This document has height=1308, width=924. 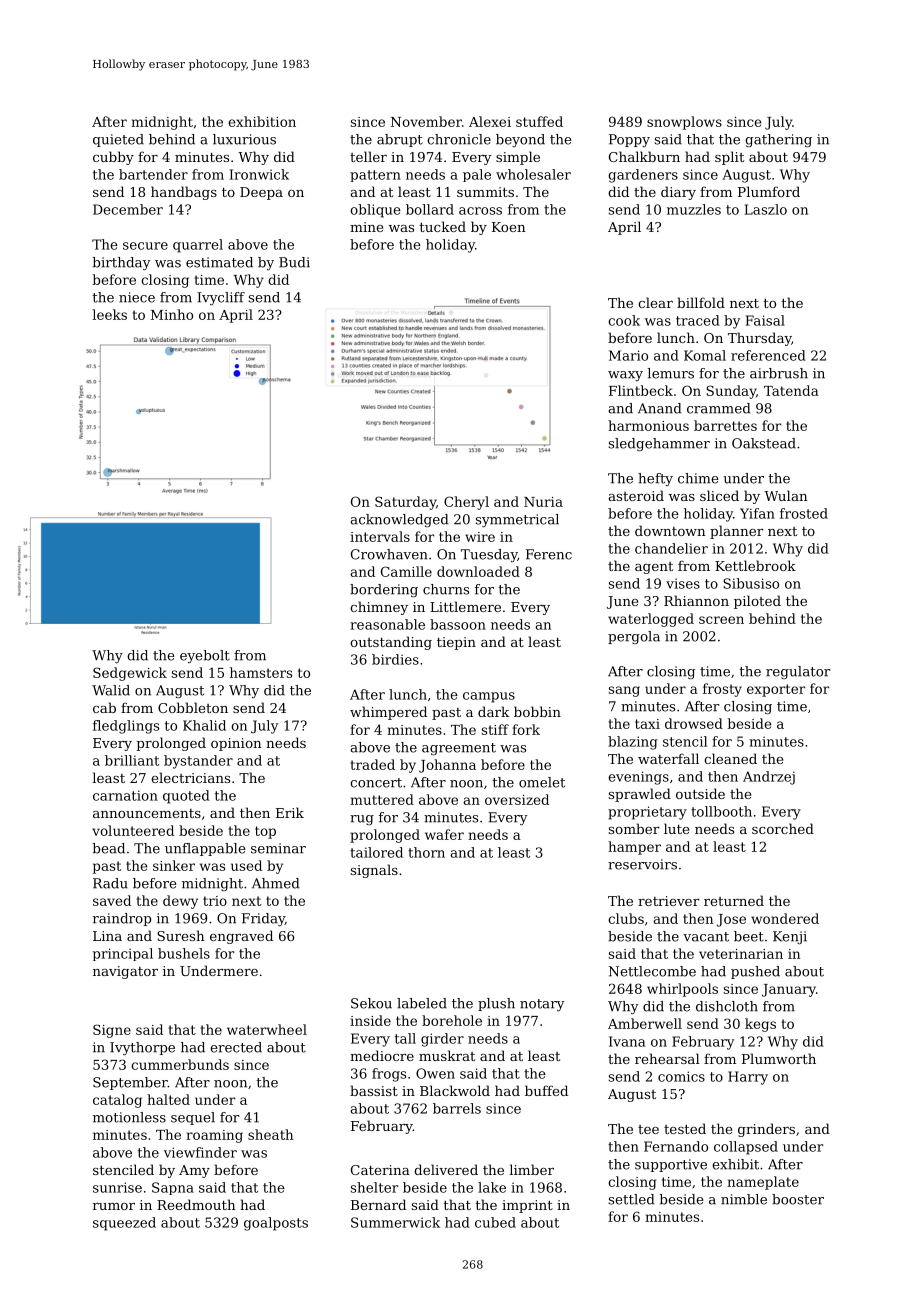 I want to click on plush, so click(x=496, y=1004).
